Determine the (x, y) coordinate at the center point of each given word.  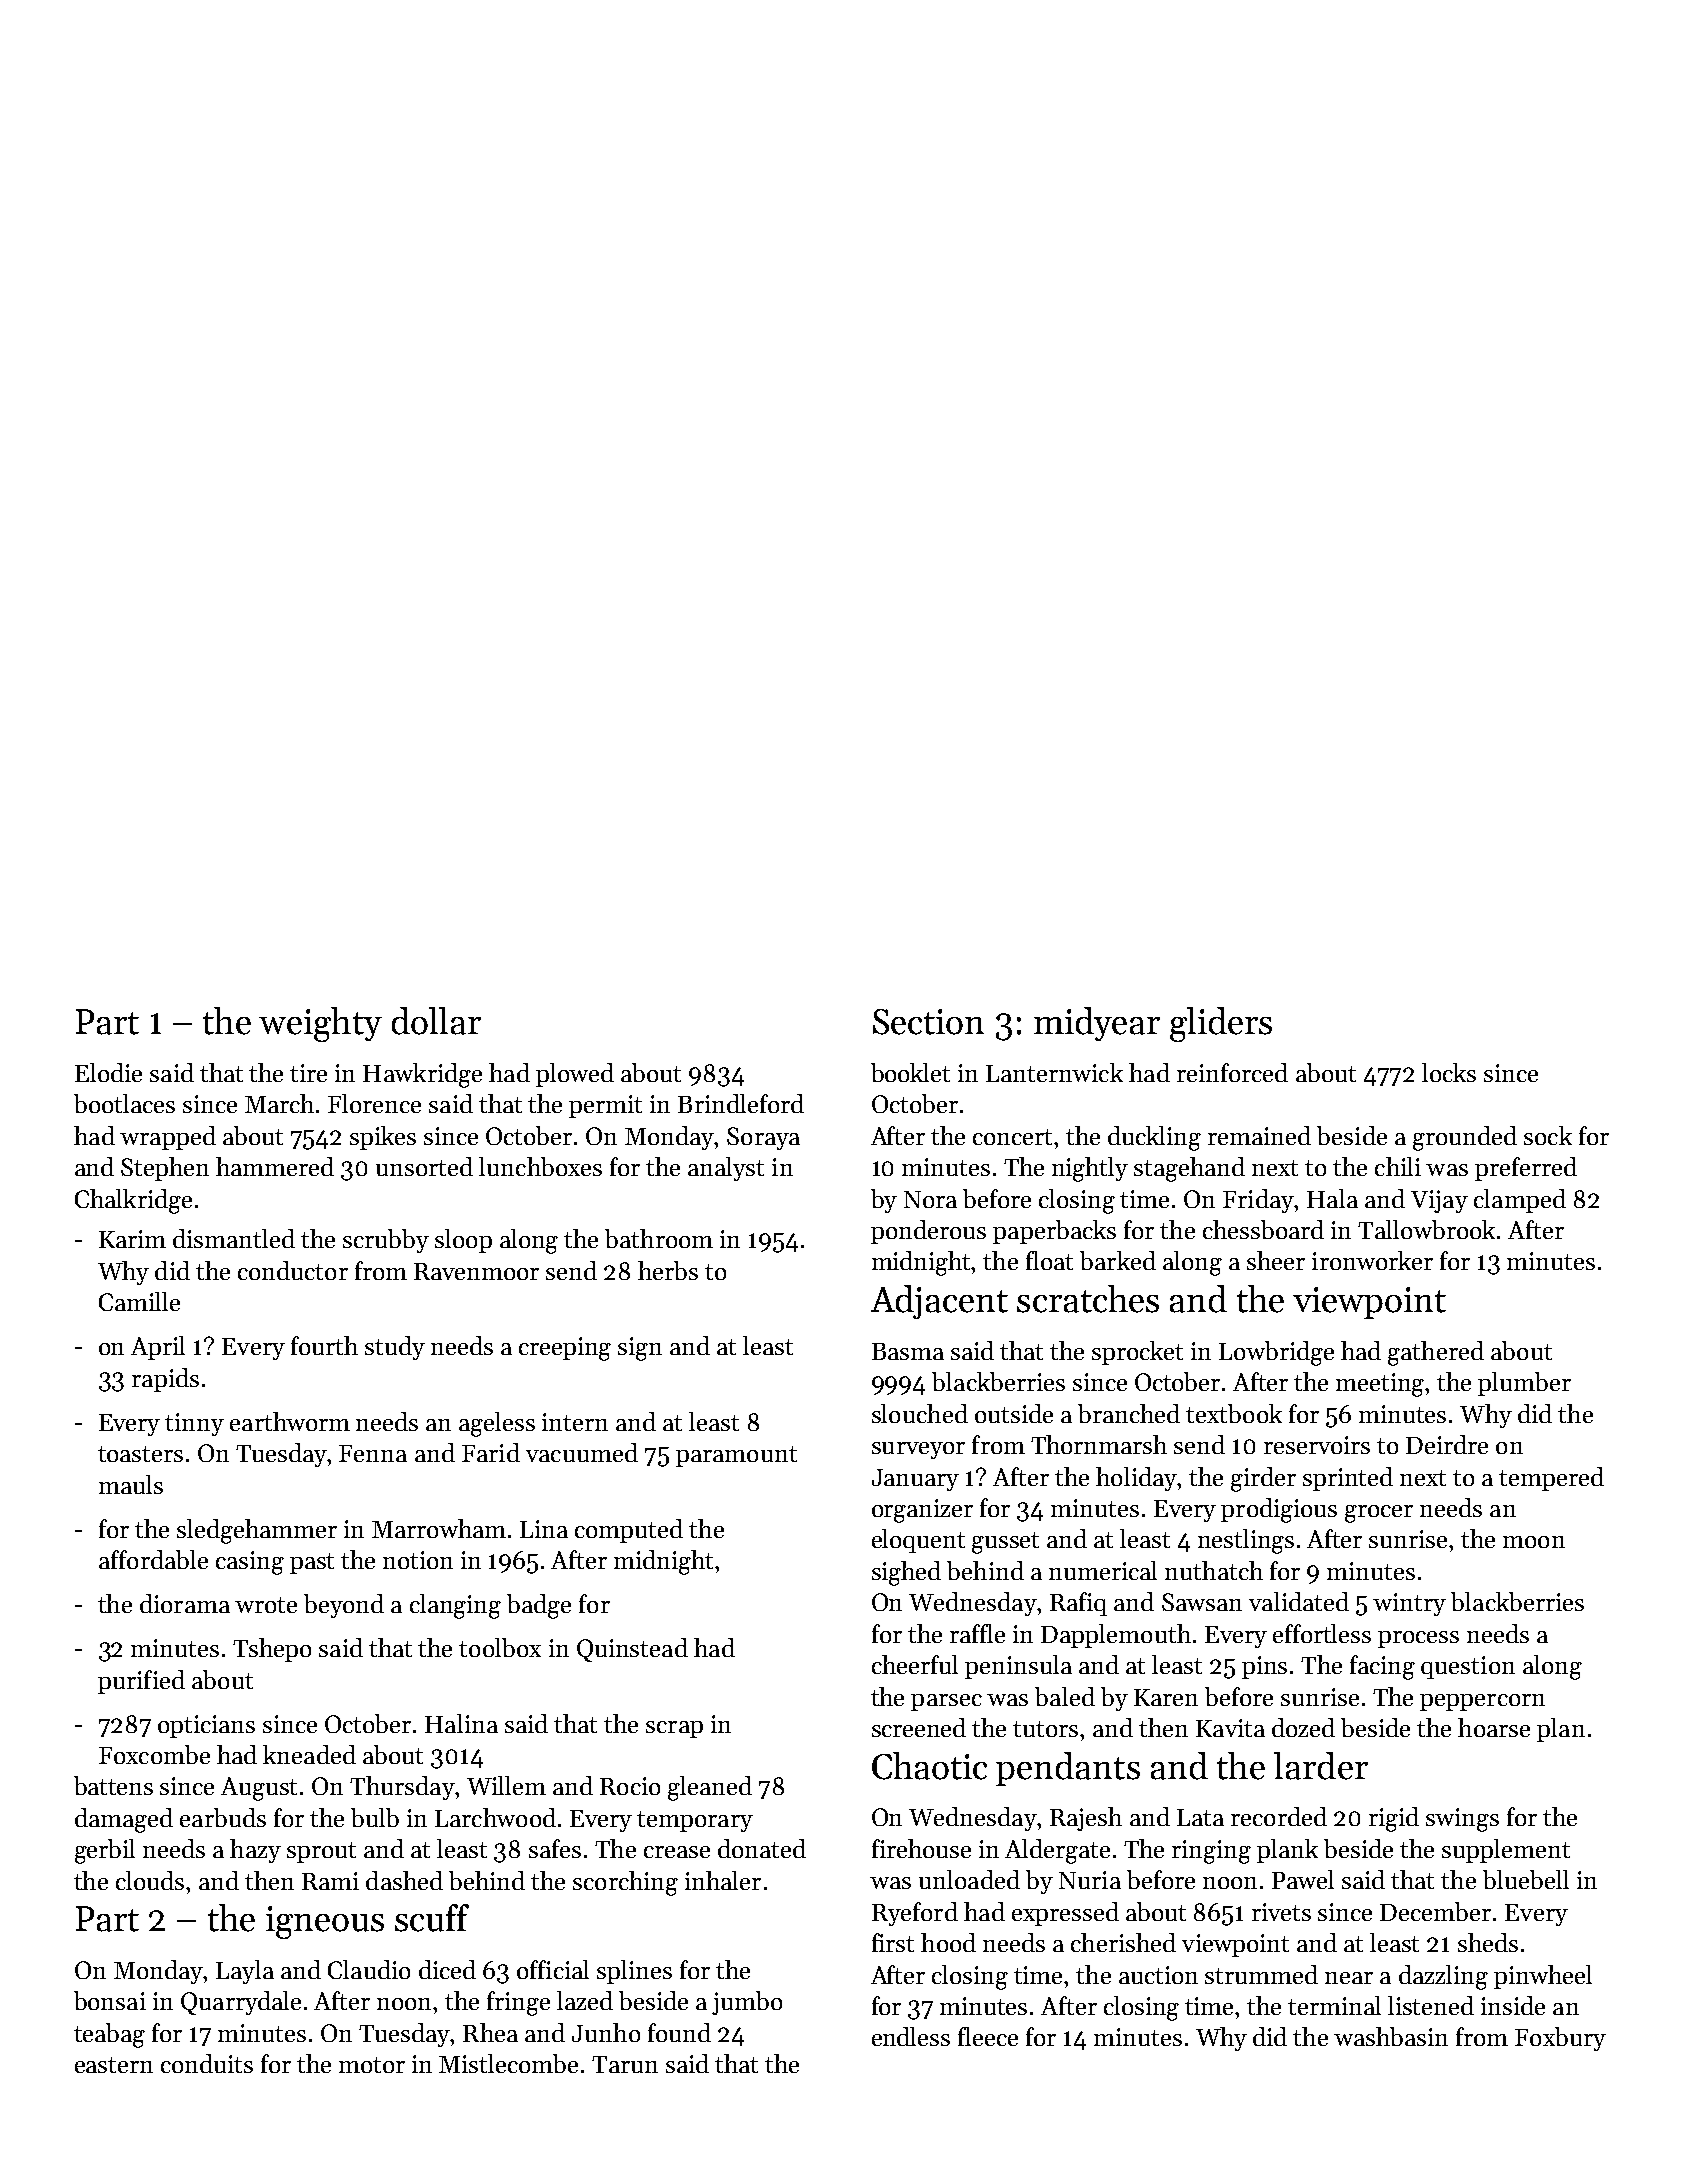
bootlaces (124, 1103)
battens (113, 1785)
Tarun (625, 2064)
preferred (1526, 1169)
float (1049, 1260)
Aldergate (1057, 1851)
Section (928, 1022)
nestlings (1246, 1541)
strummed (1261, 1974)
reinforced (1232, 1072)
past (312, 1563)
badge (539, 1606)
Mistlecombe (508, 2063)
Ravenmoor (476, 1271)
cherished (1123, 1942)
